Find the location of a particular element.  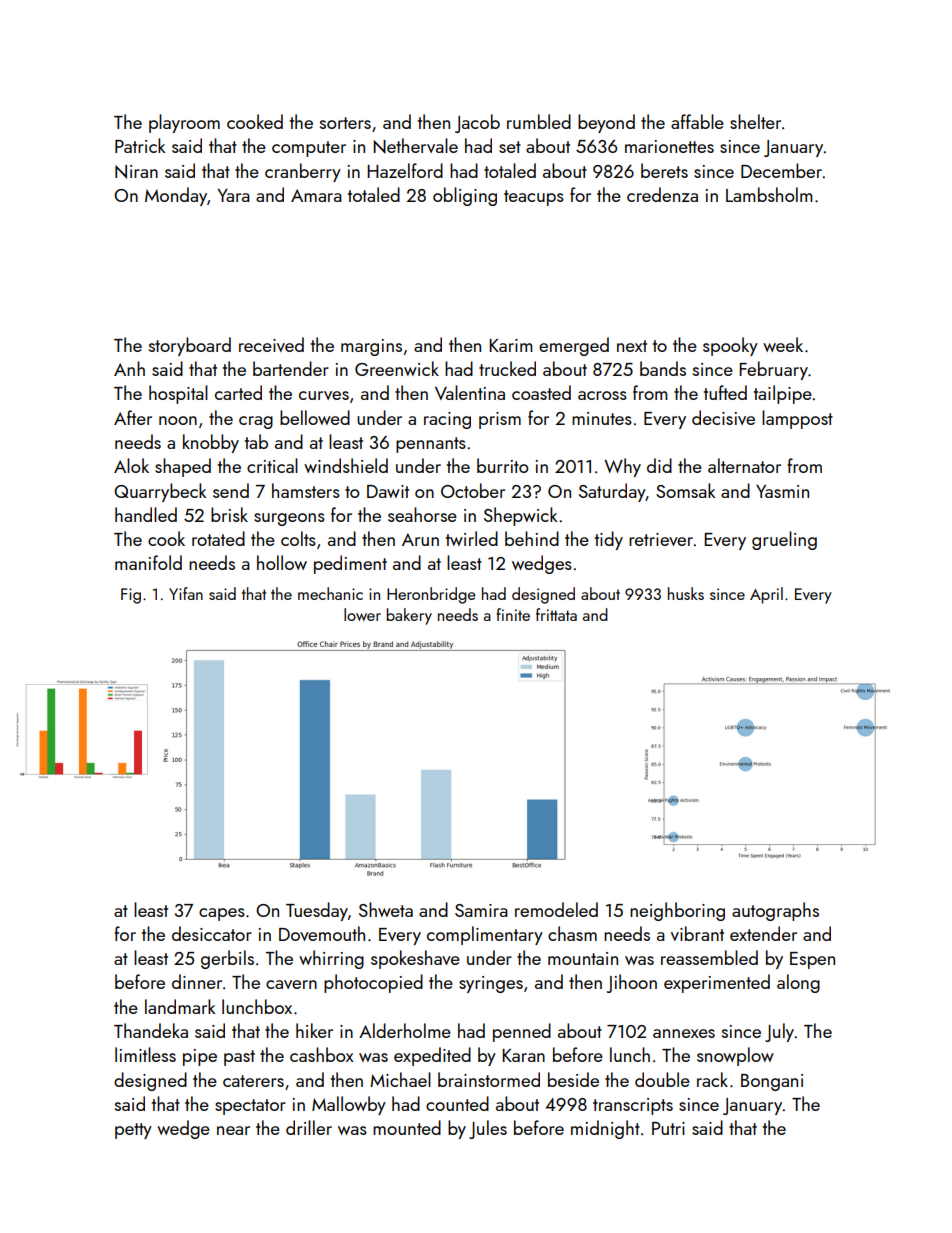

Shepwick is located at coordinates (521, 516).
